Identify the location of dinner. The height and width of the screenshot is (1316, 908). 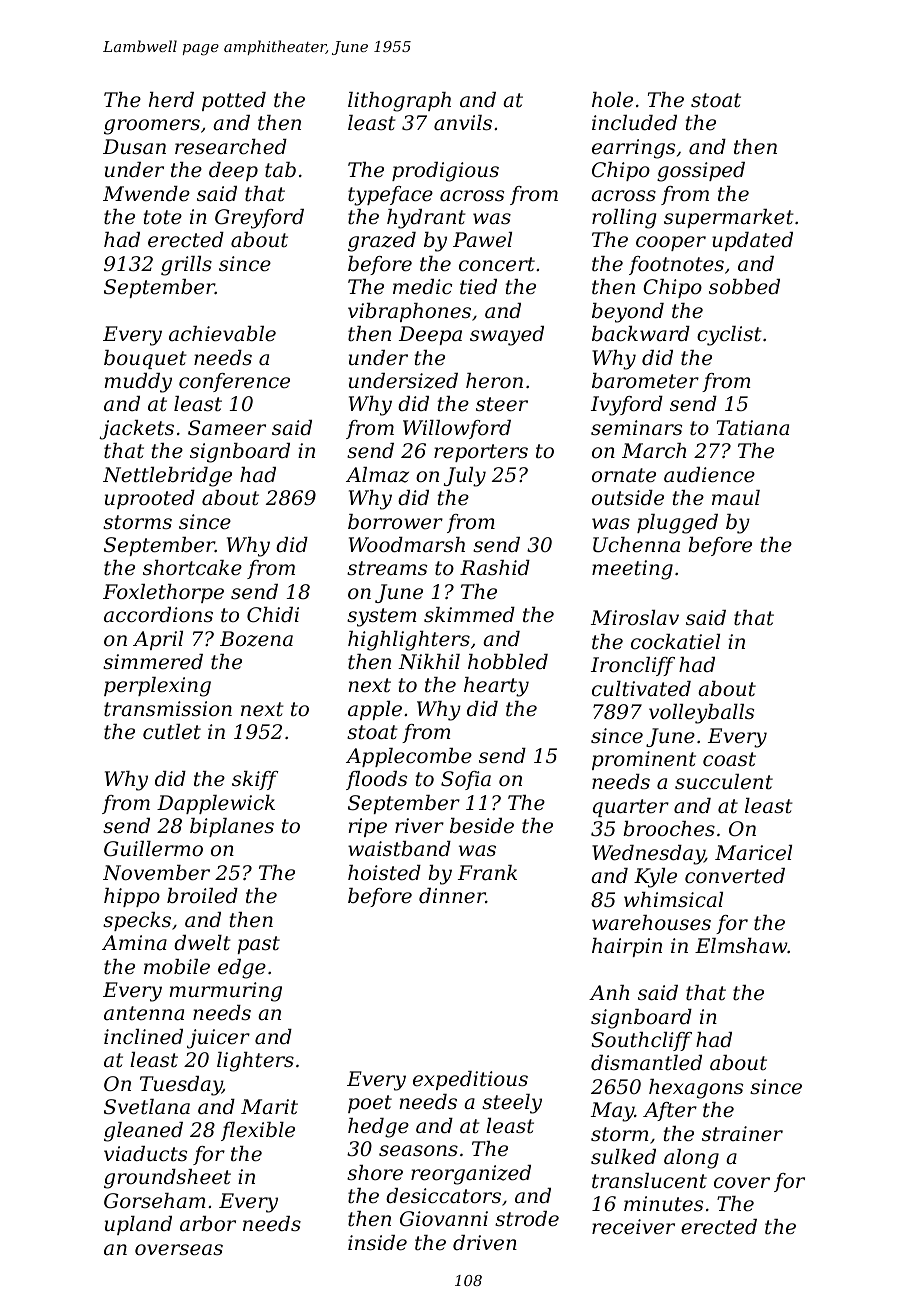
(452, 896).
